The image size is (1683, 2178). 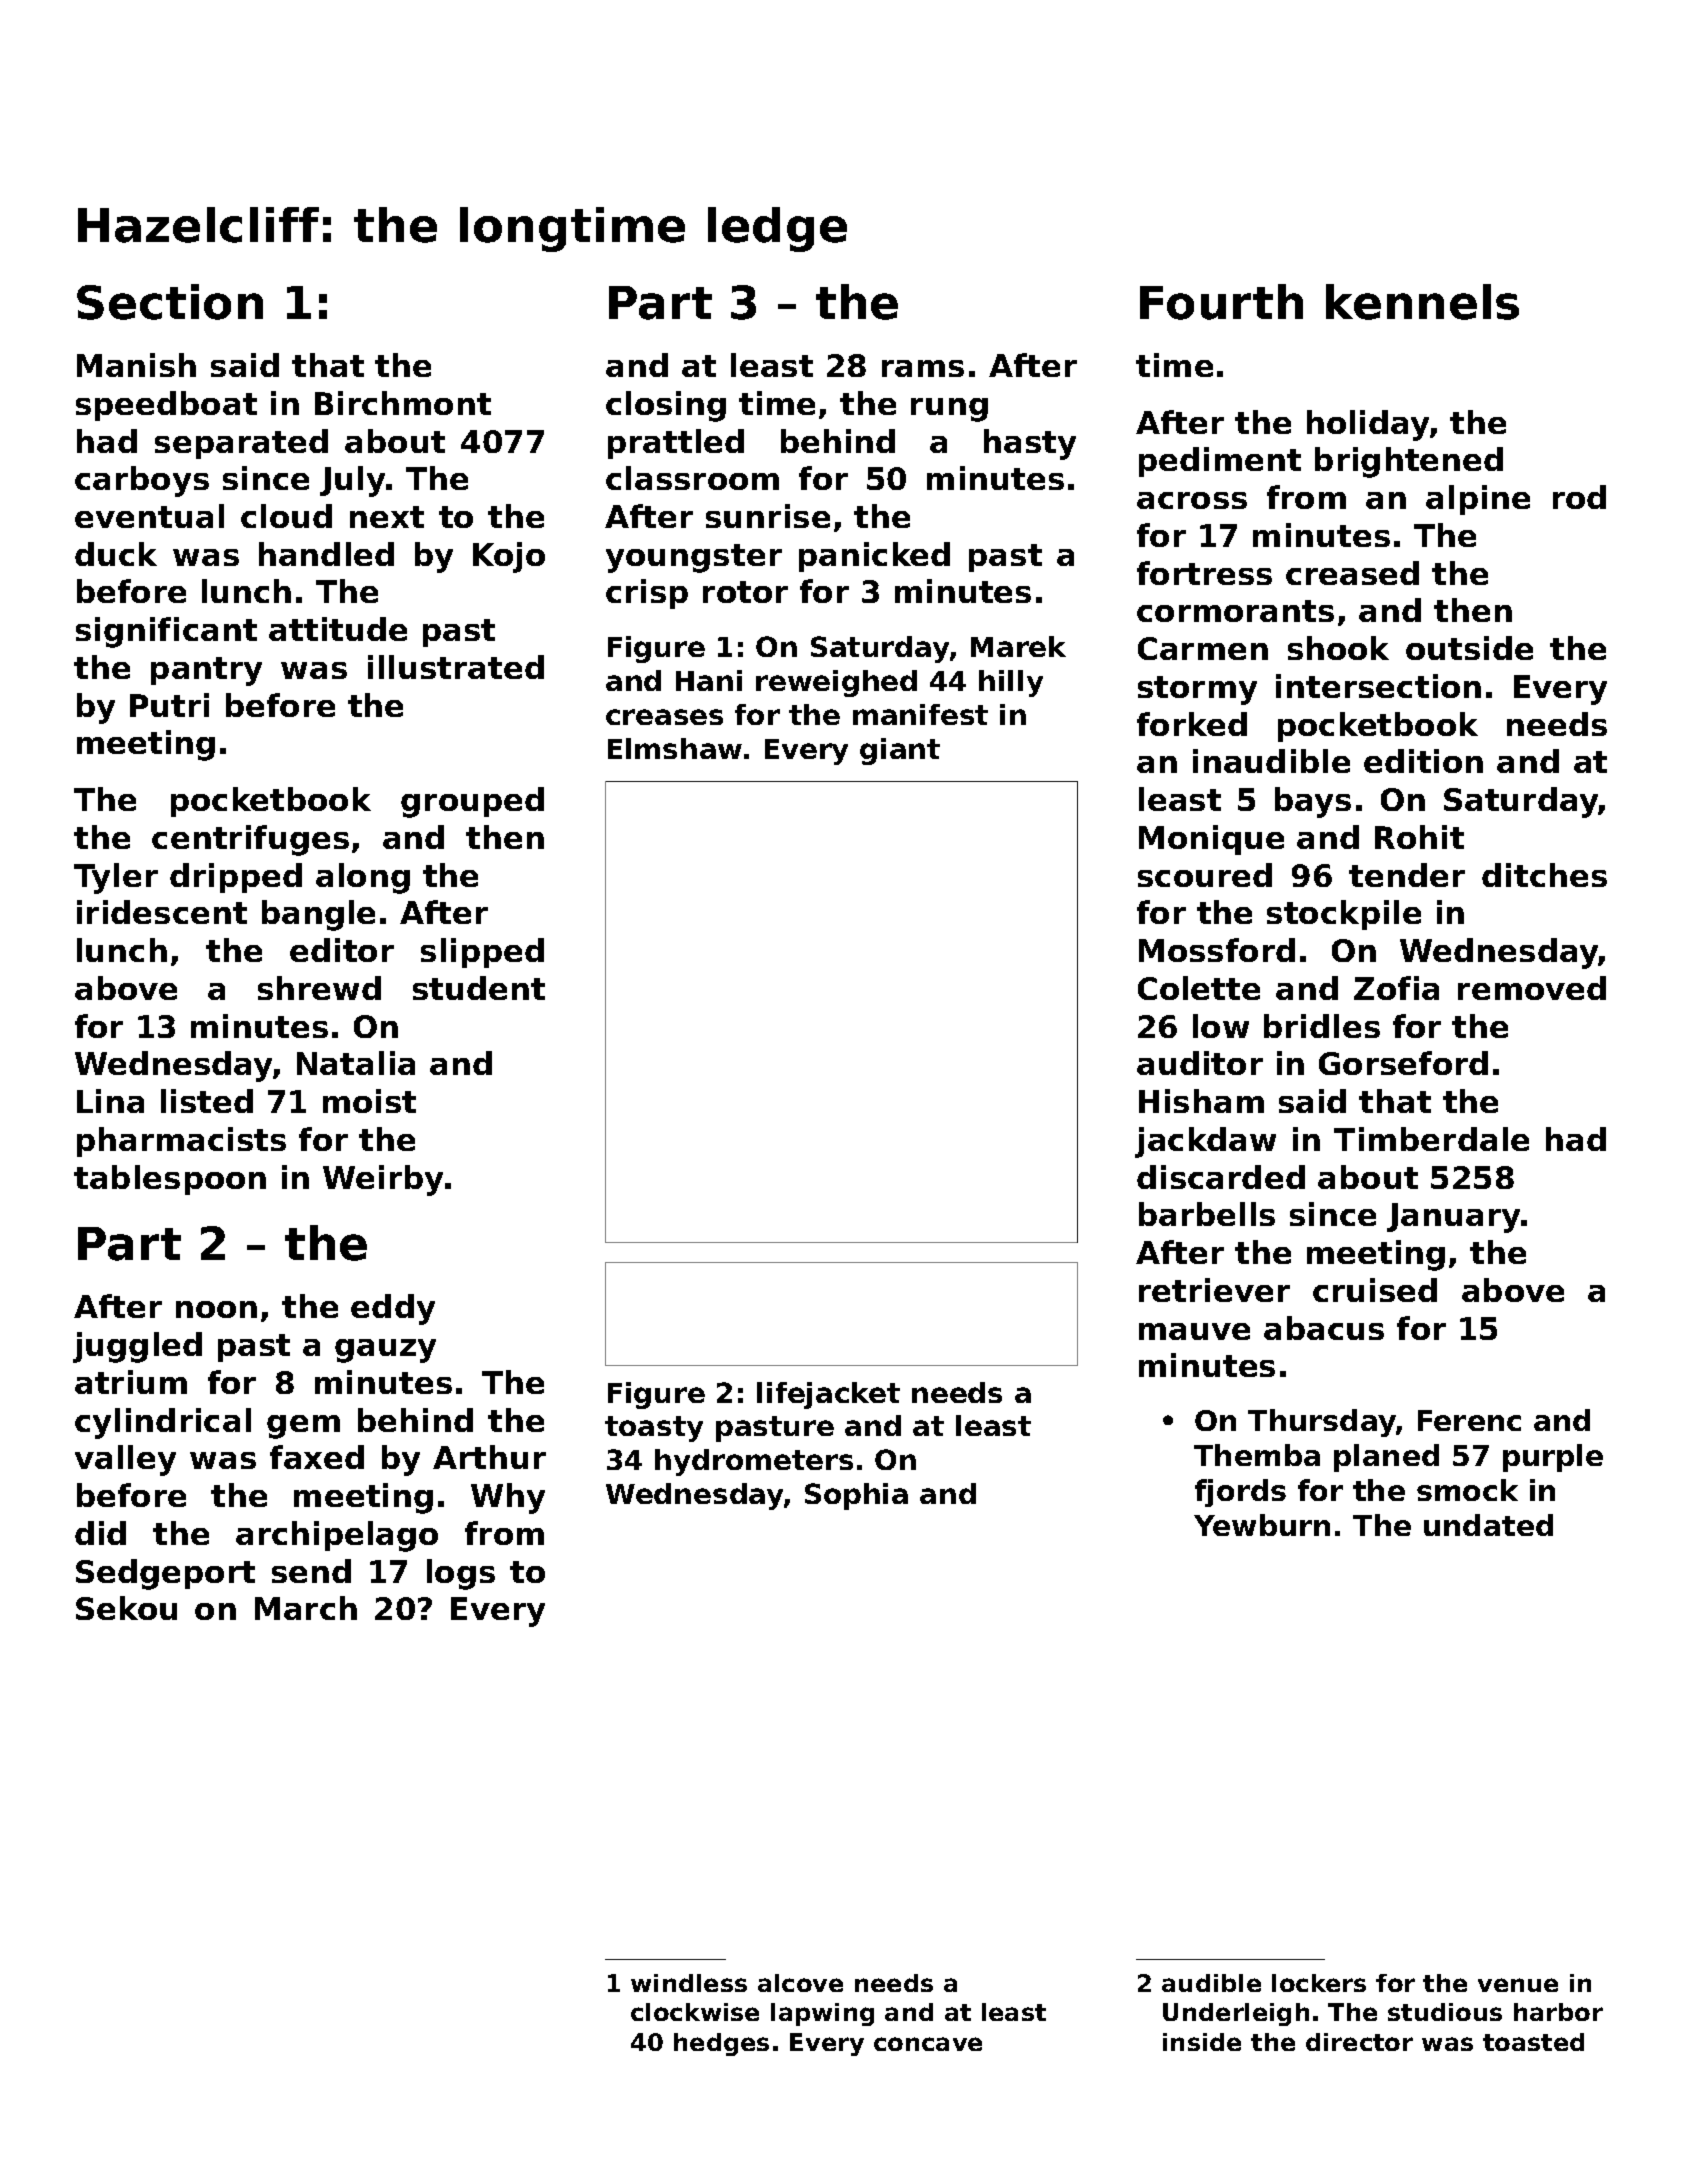 What do you see at coordinates (1469, 648) in the screenshot?
I see `outside` at bounding box center [1469, 648].
